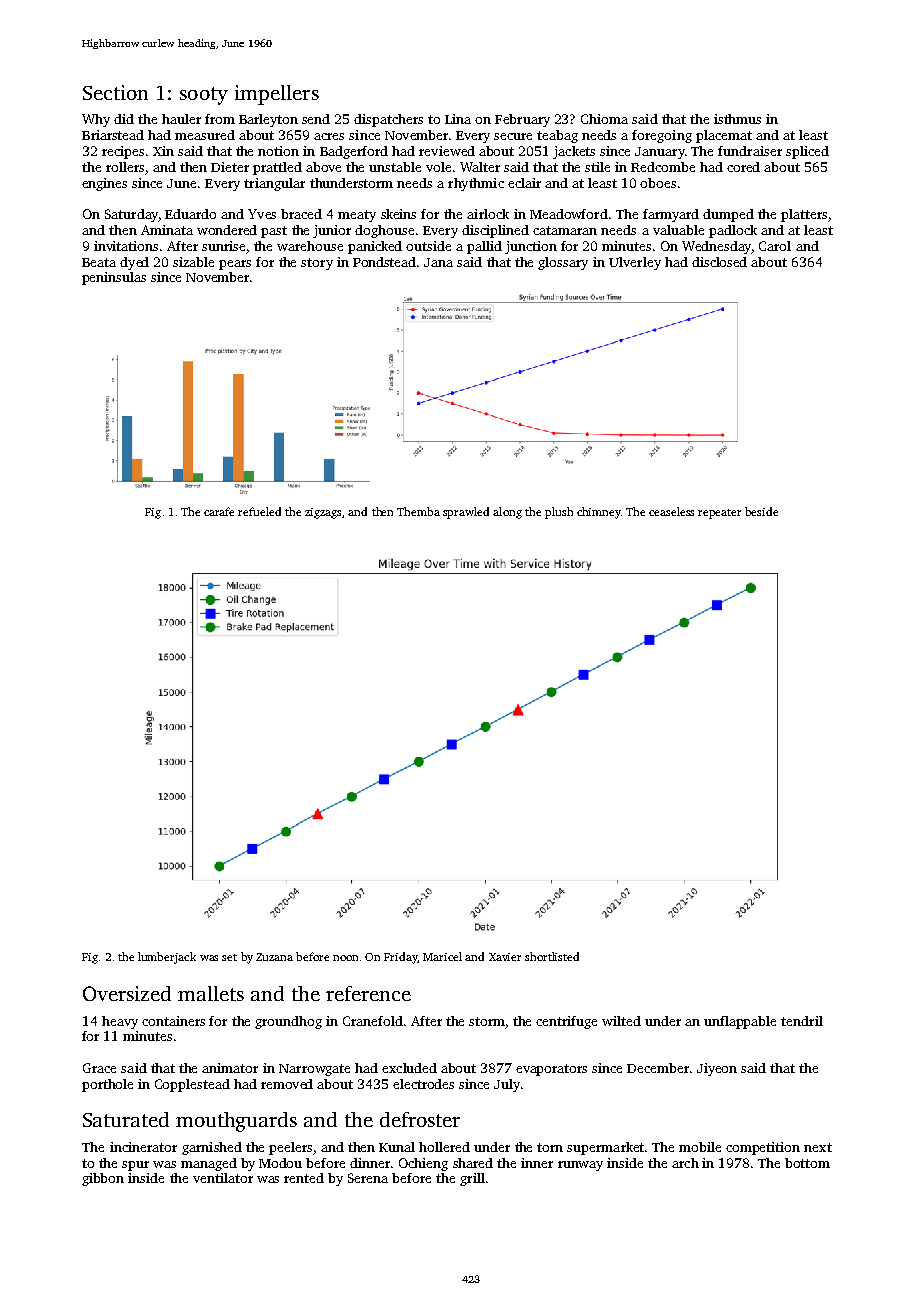  Describe the element at coordinates (737, 119) in the image. I see `isthmus` at that location.
